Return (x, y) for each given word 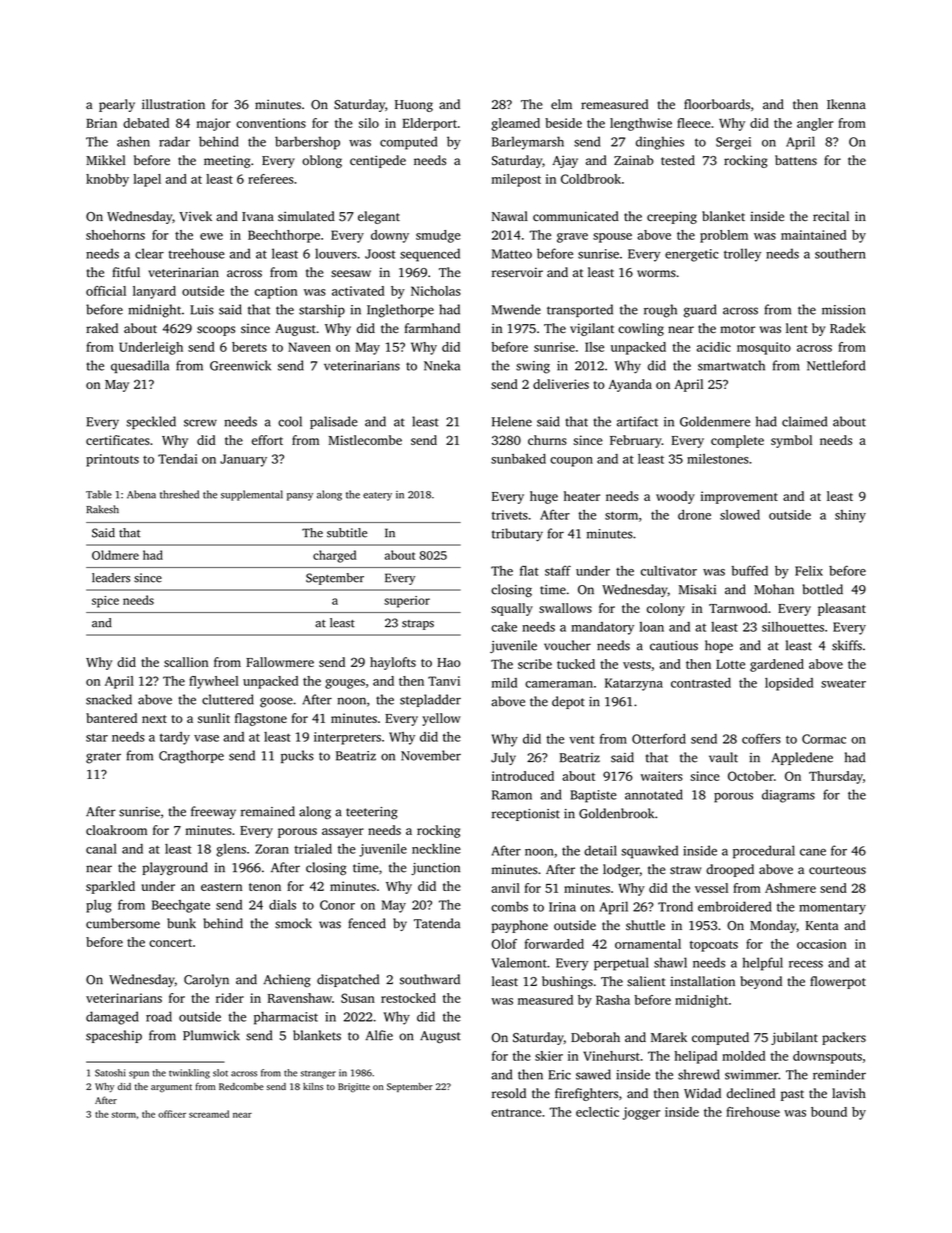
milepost (516, 180)
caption (276, 292)
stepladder (430, 700)
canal (101, 849)
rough (660, 311)
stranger (318, 1075)
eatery (377, 496)
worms (656, 274)
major (213, 124)
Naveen (309, 347)
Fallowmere (280, 662)
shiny (850, 516)
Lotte (730, 664)
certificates (117, 440)
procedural (764, 852)
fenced (367, 923)
